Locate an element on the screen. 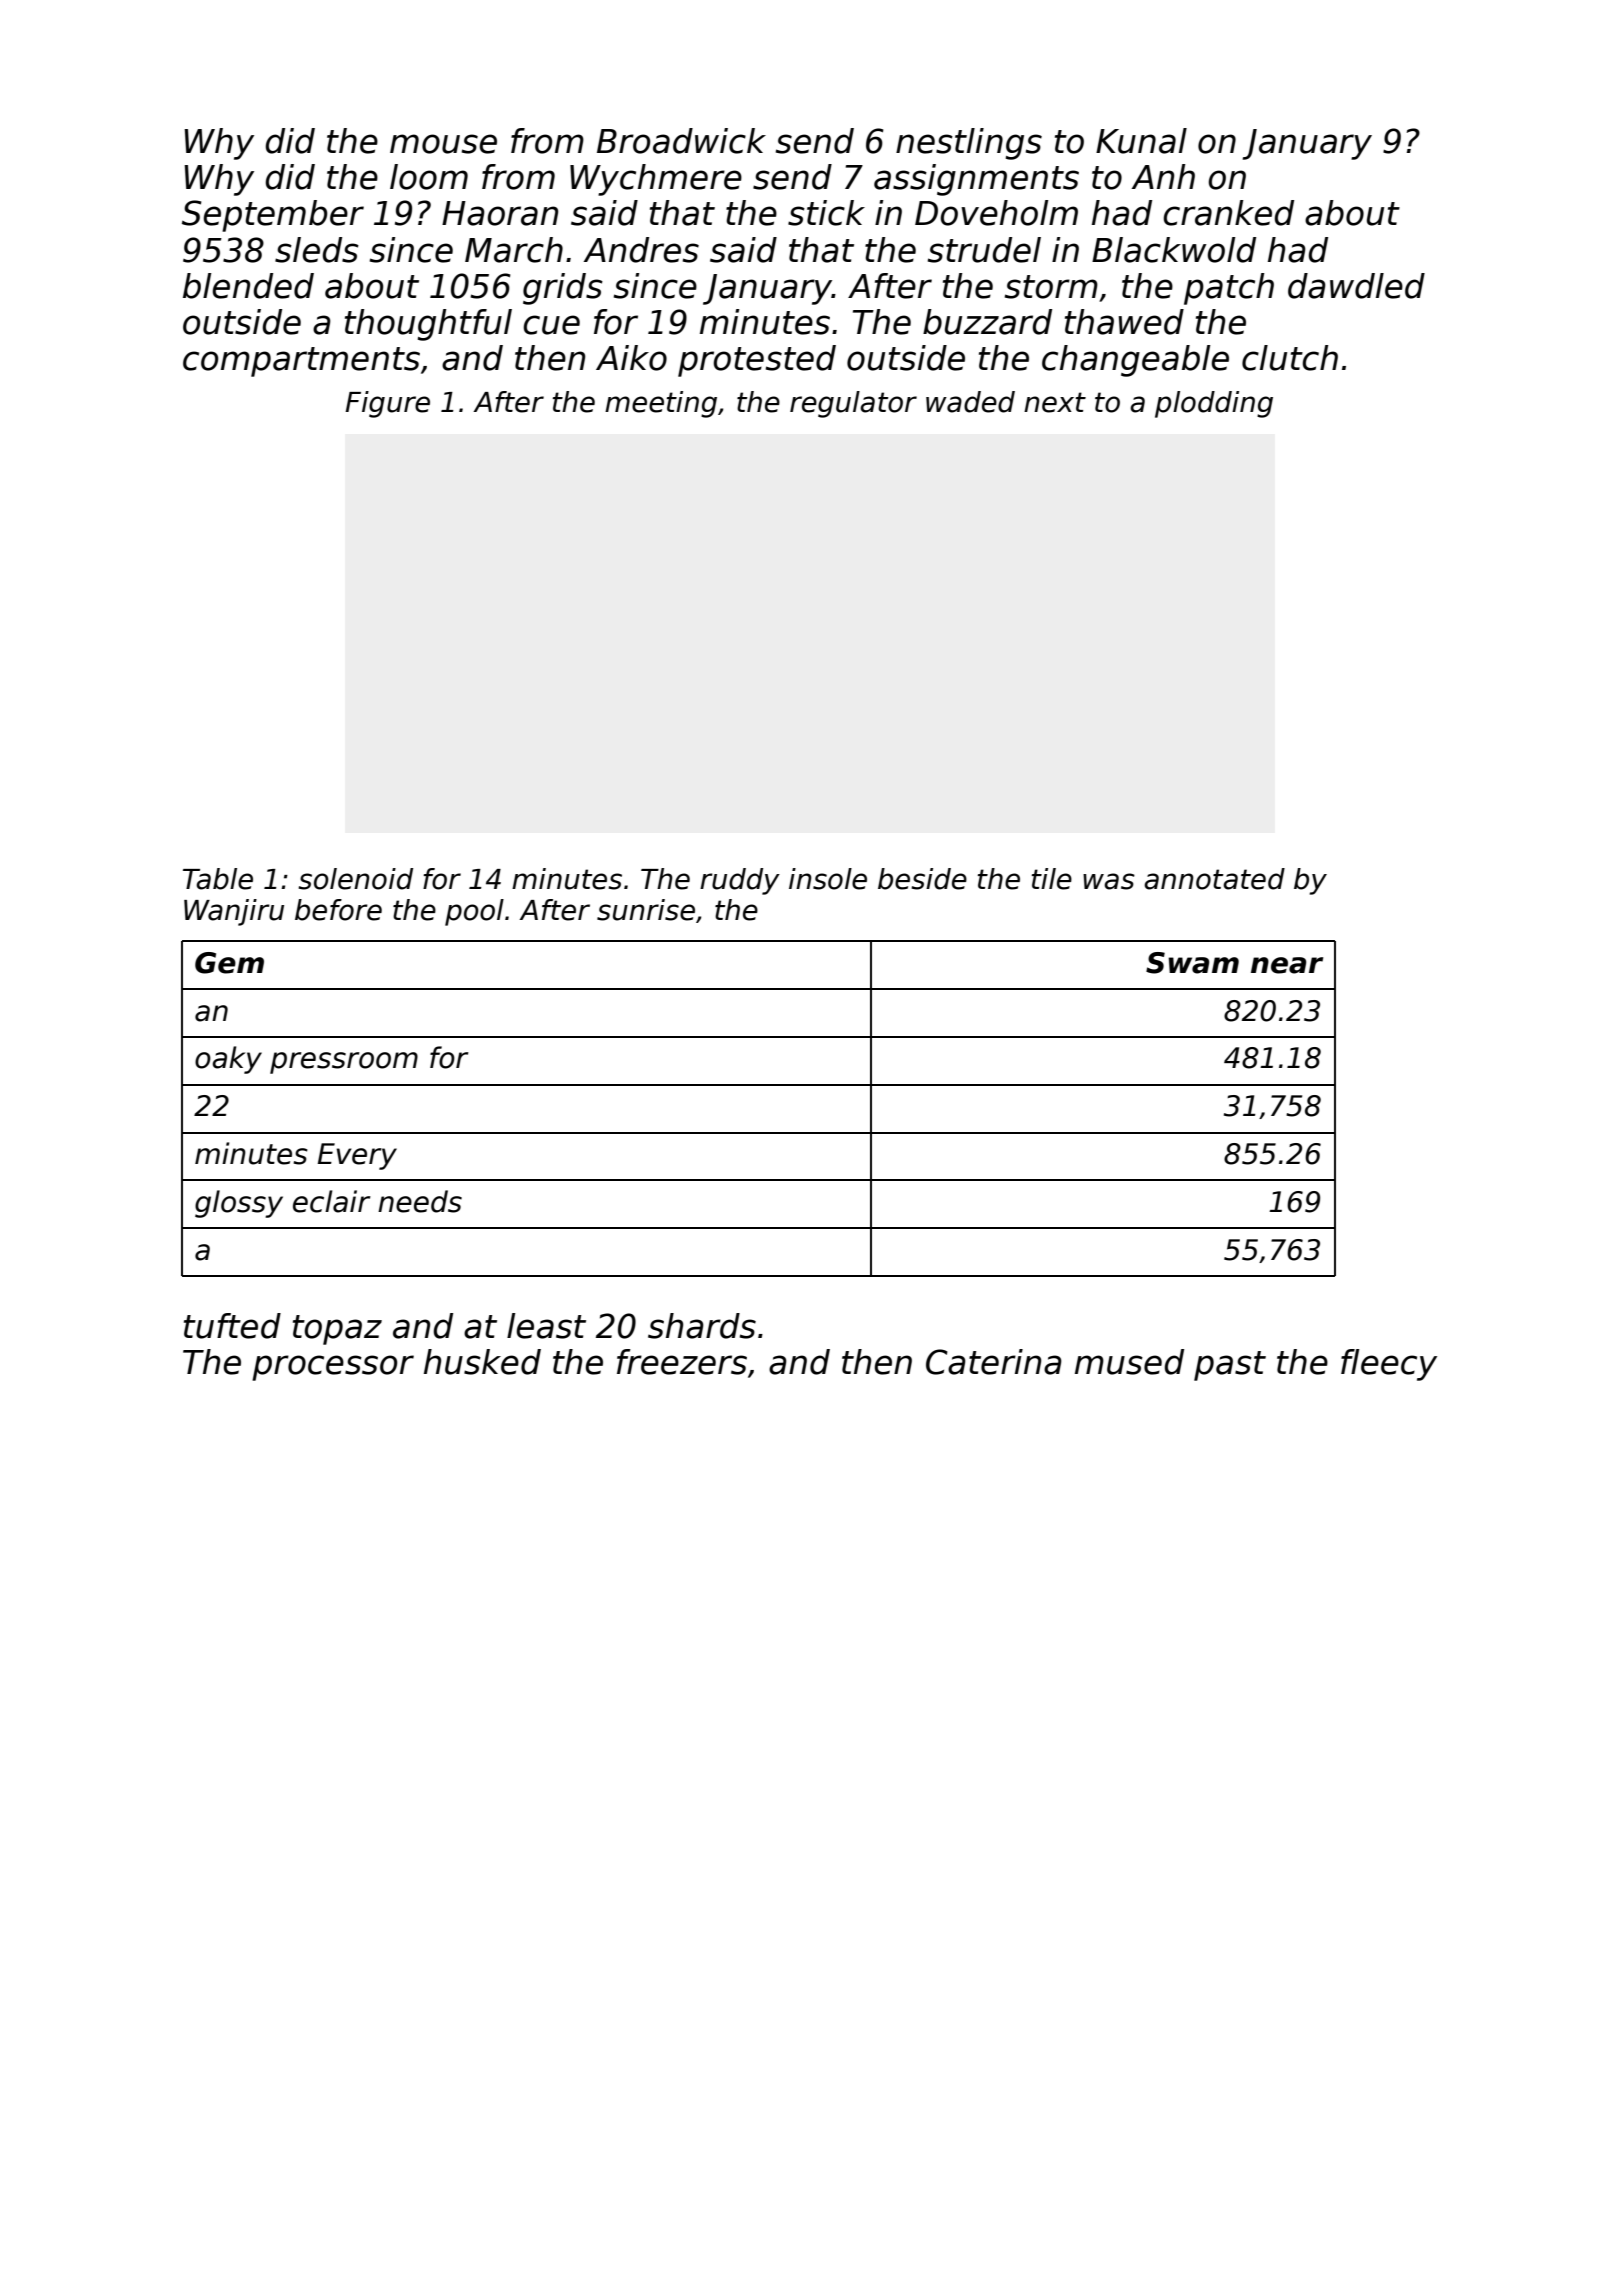 This screenshot has height=2292, width=1620. annotated is located at coordinates (1214, 879).
